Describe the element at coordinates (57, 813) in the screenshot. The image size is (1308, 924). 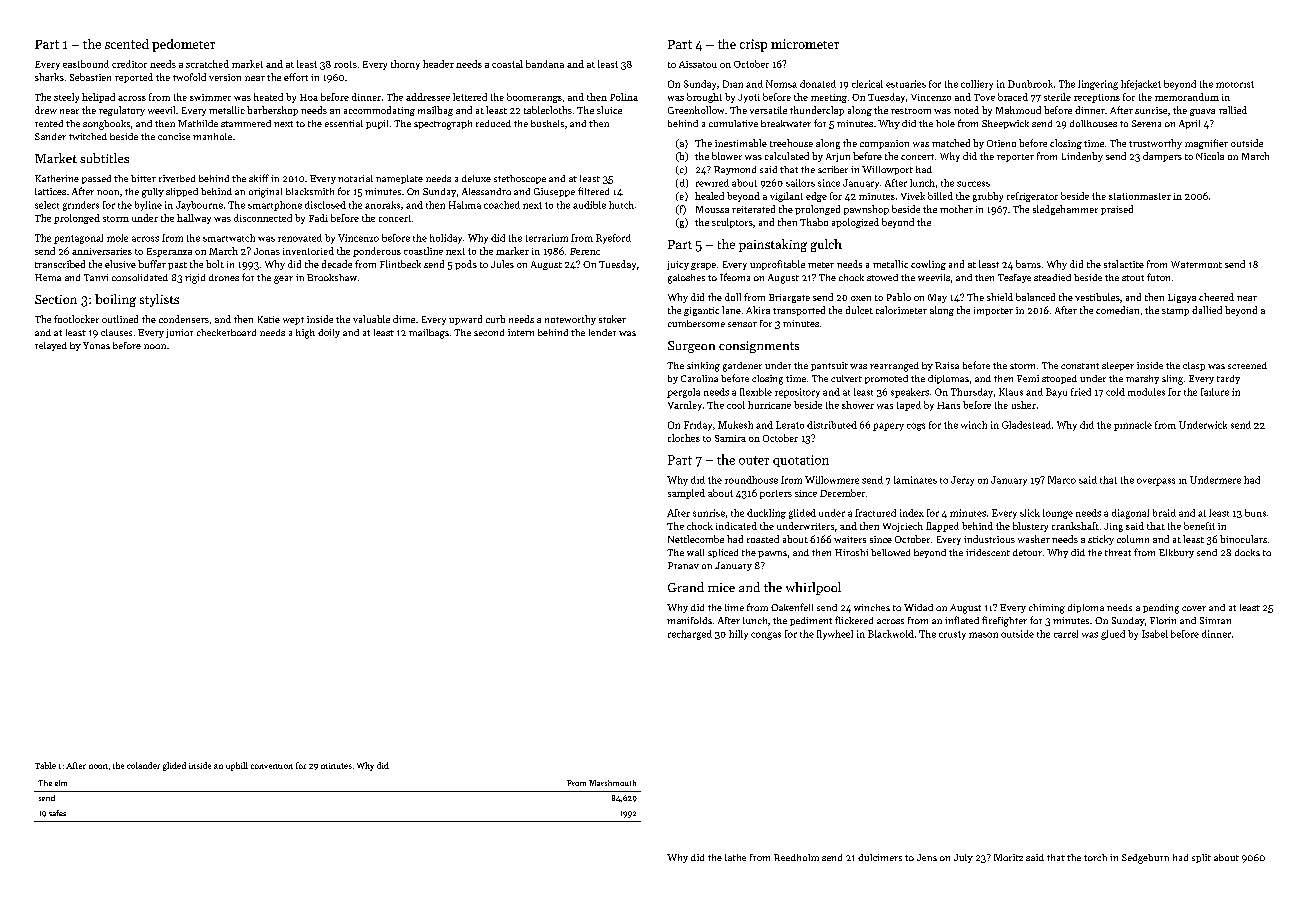
I see `safes` at that location.
